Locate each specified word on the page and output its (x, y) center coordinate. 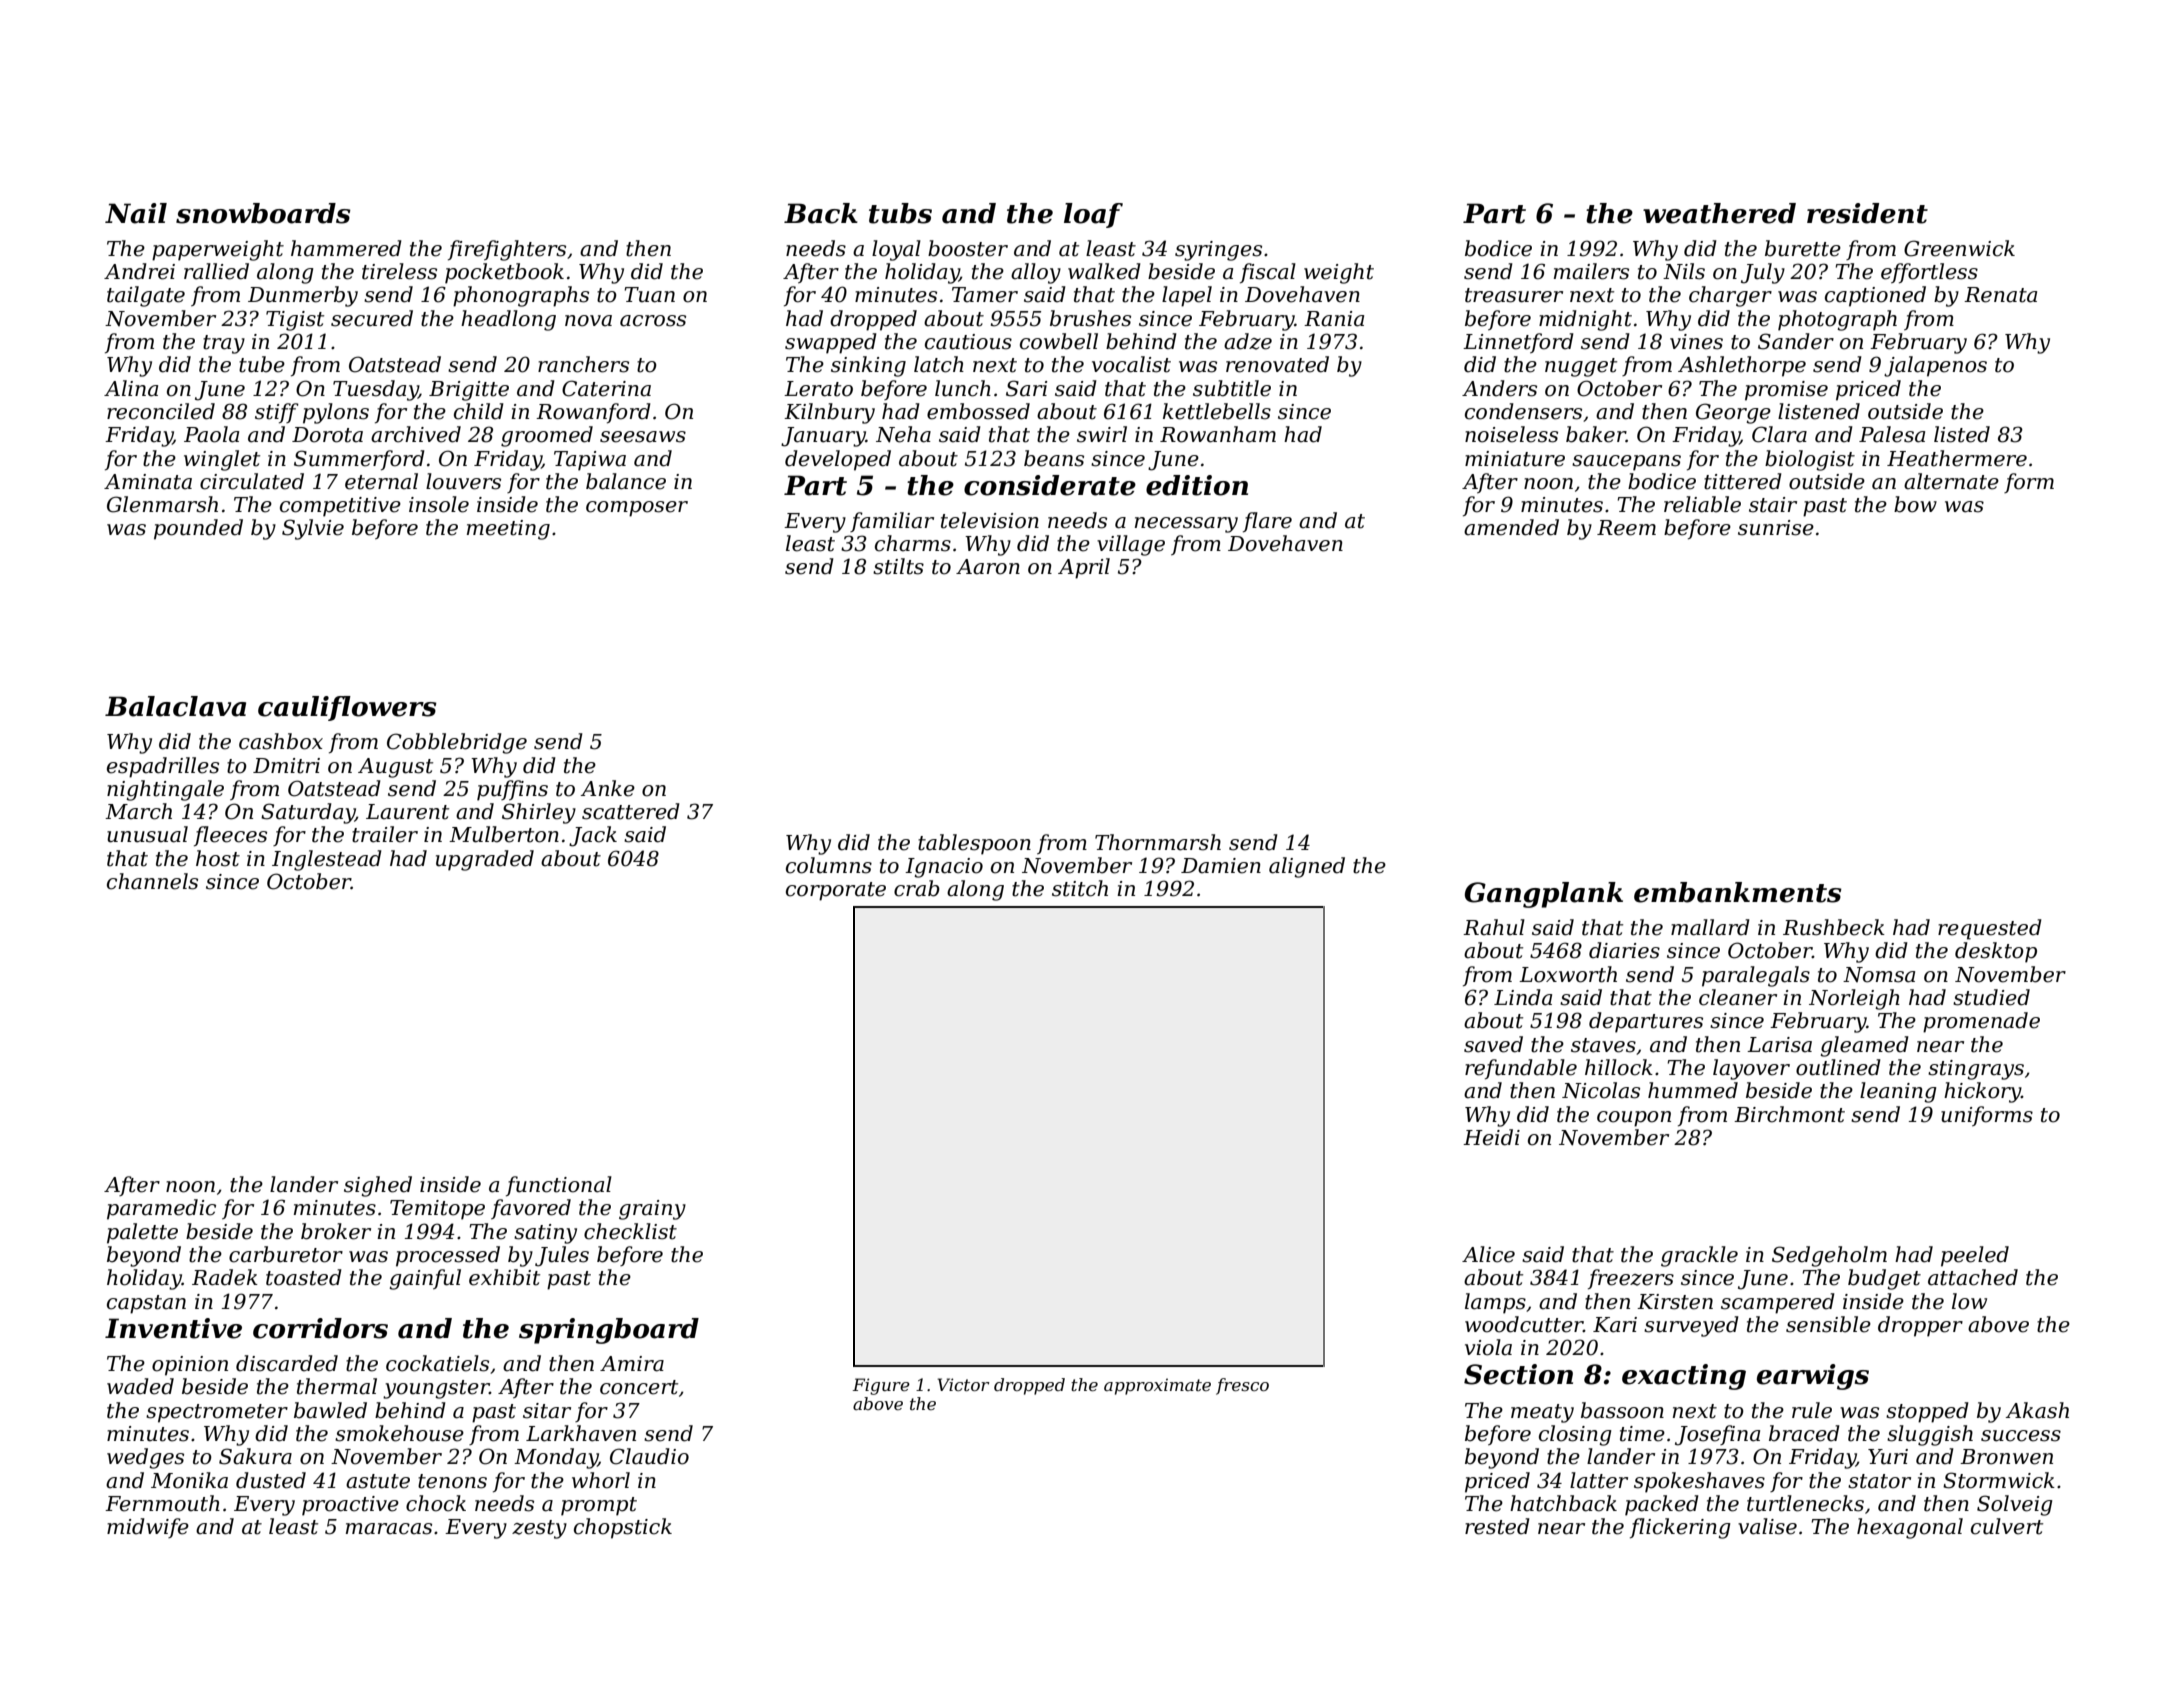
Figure (881, 1386)
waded (140, 1386)
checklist (630, 1231)
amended (1511, 527)
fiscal (1268, 273)
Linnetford (1518, 343)
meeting (508, 530)
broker (336, 1231)
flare (1267, 522)
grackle (1699, 1256)
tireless (399, 271)
